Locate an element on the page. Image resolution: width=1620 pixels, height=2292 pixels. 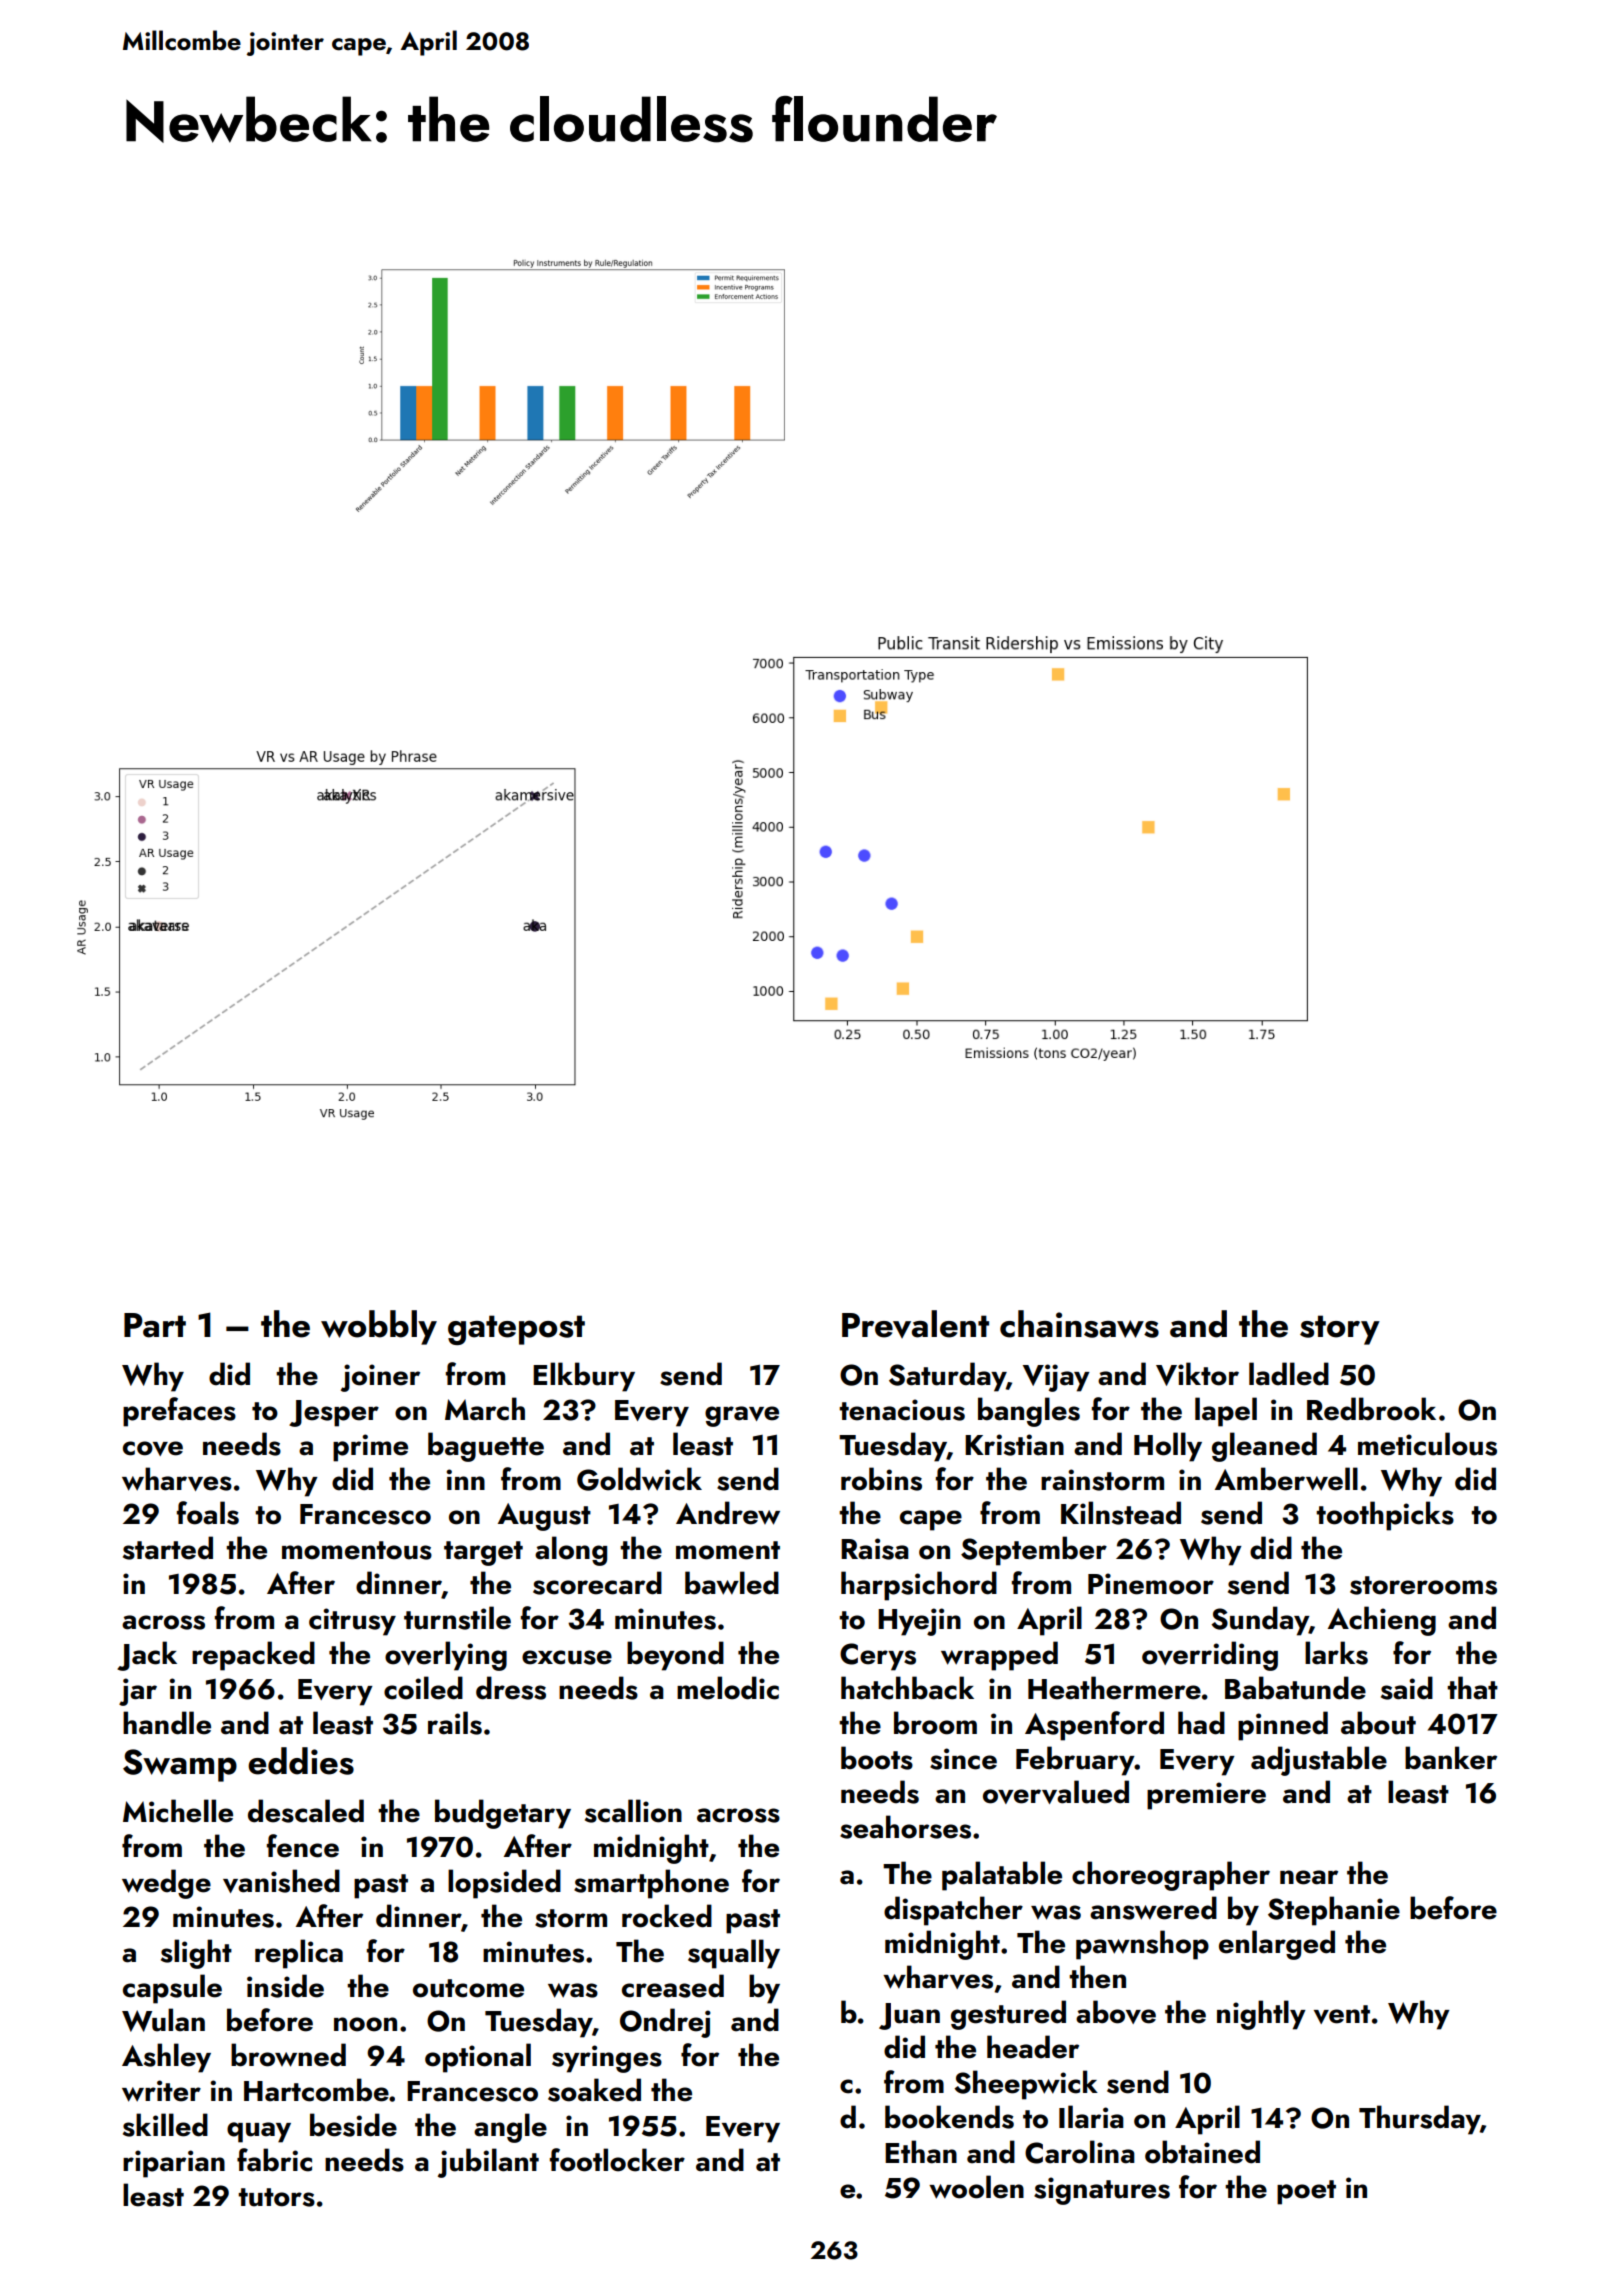
poet is located at coordinates (1306, 2192).
